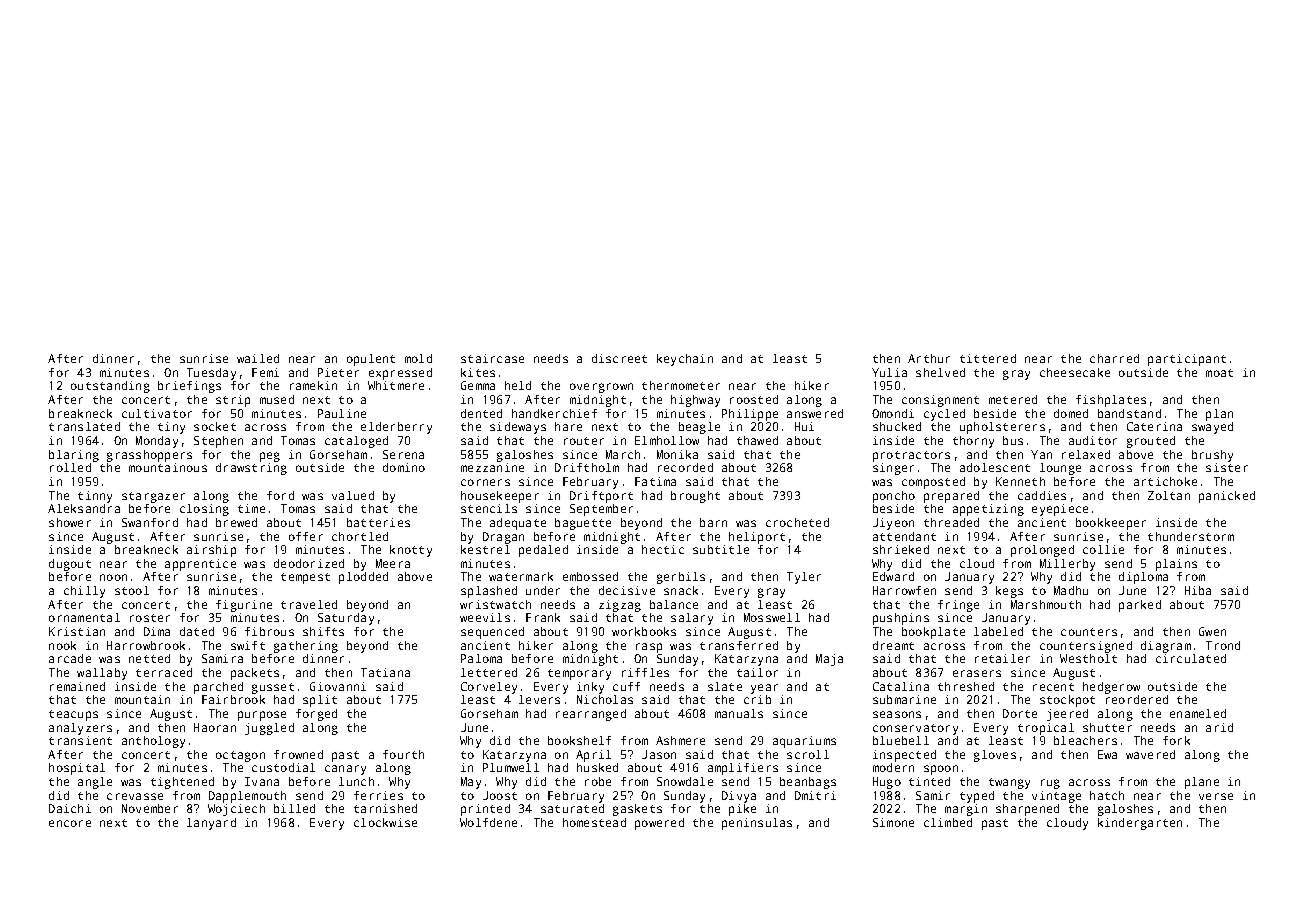  I want to click on threaded, so click(951, 522).
